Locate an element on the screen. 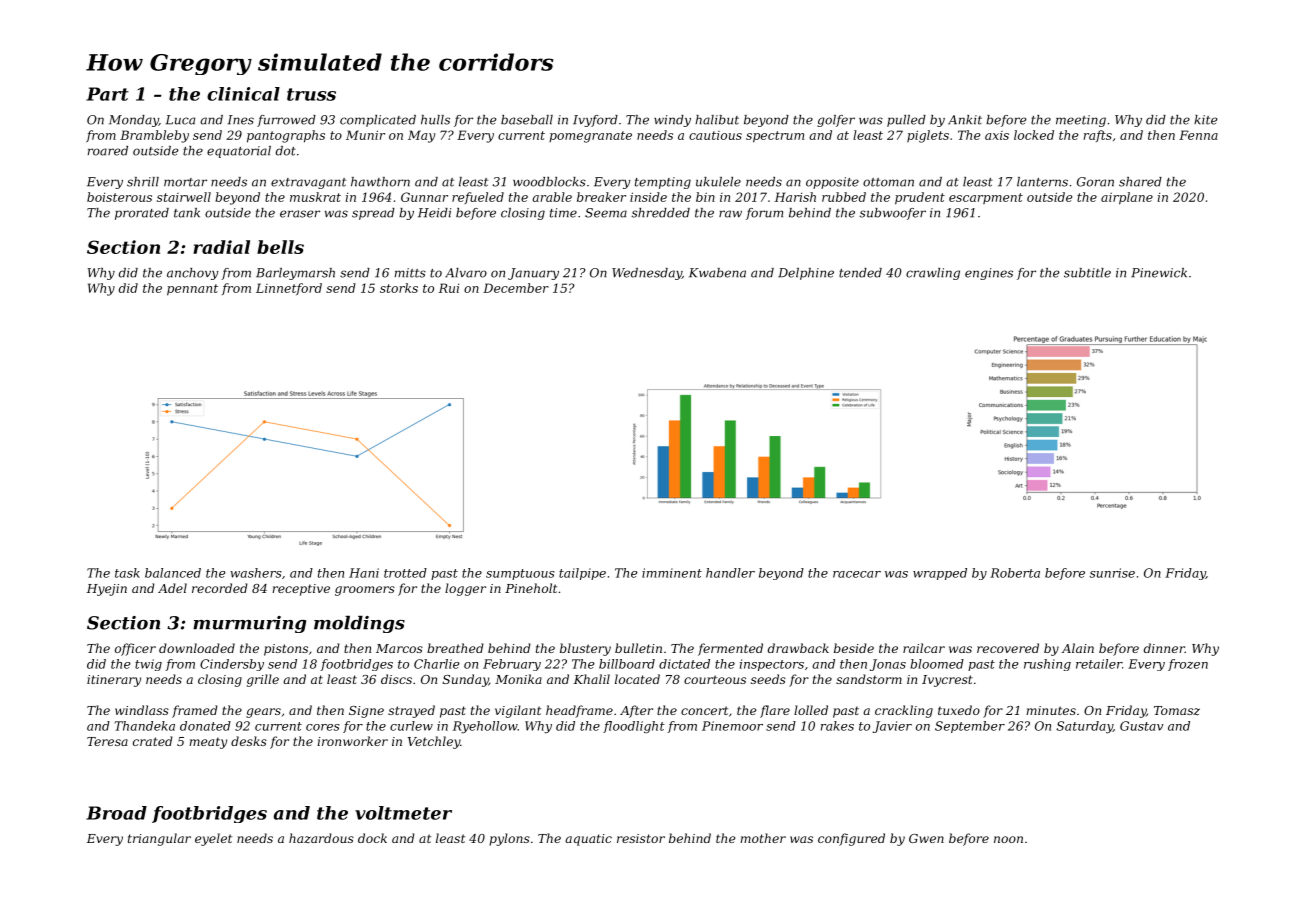 The image size is (1308, 924). triangular is located at coordinates (159, 839).
